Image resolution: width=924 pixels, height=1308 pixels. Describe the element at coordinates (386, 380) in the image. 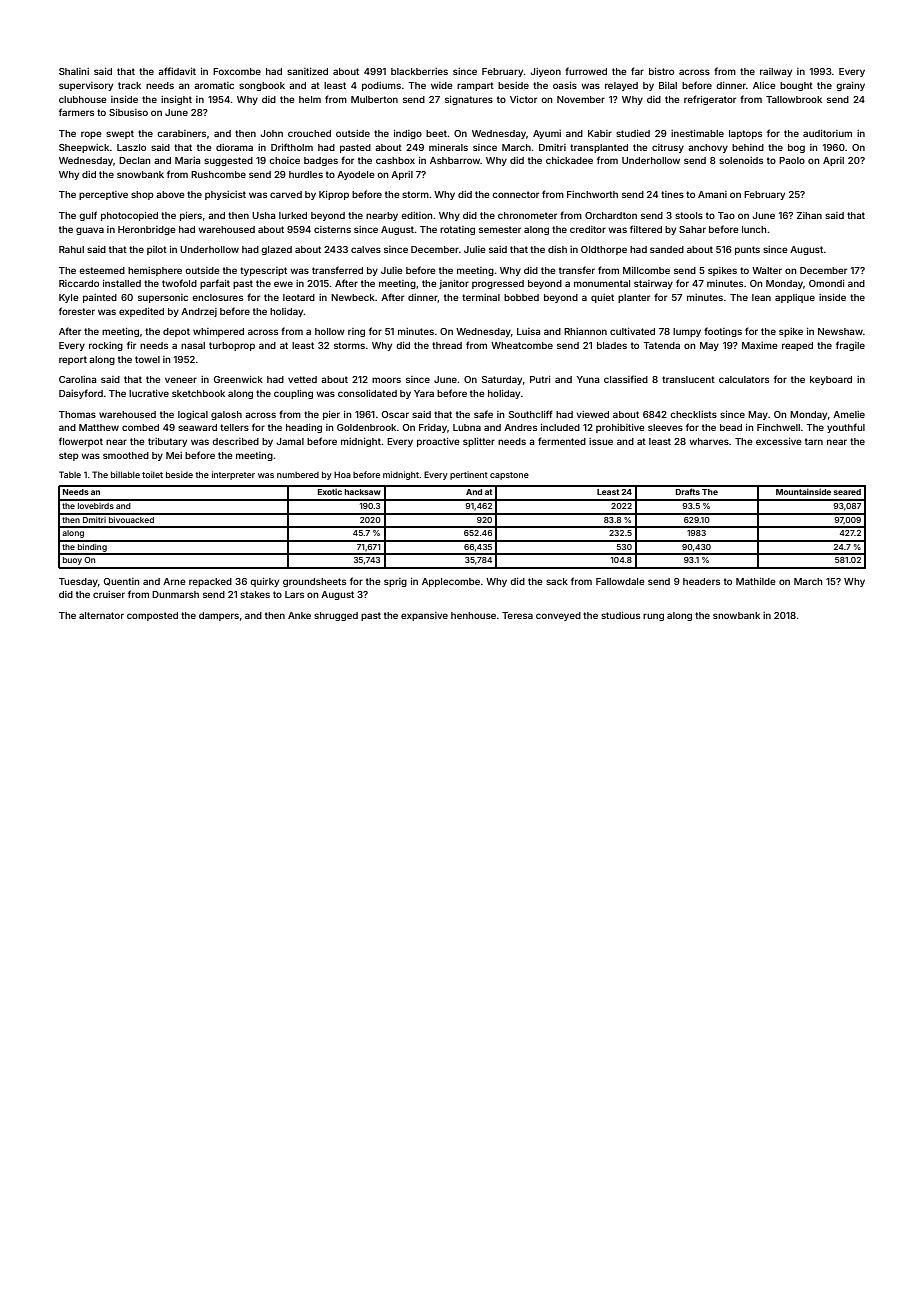

I see `moors` at that location.
